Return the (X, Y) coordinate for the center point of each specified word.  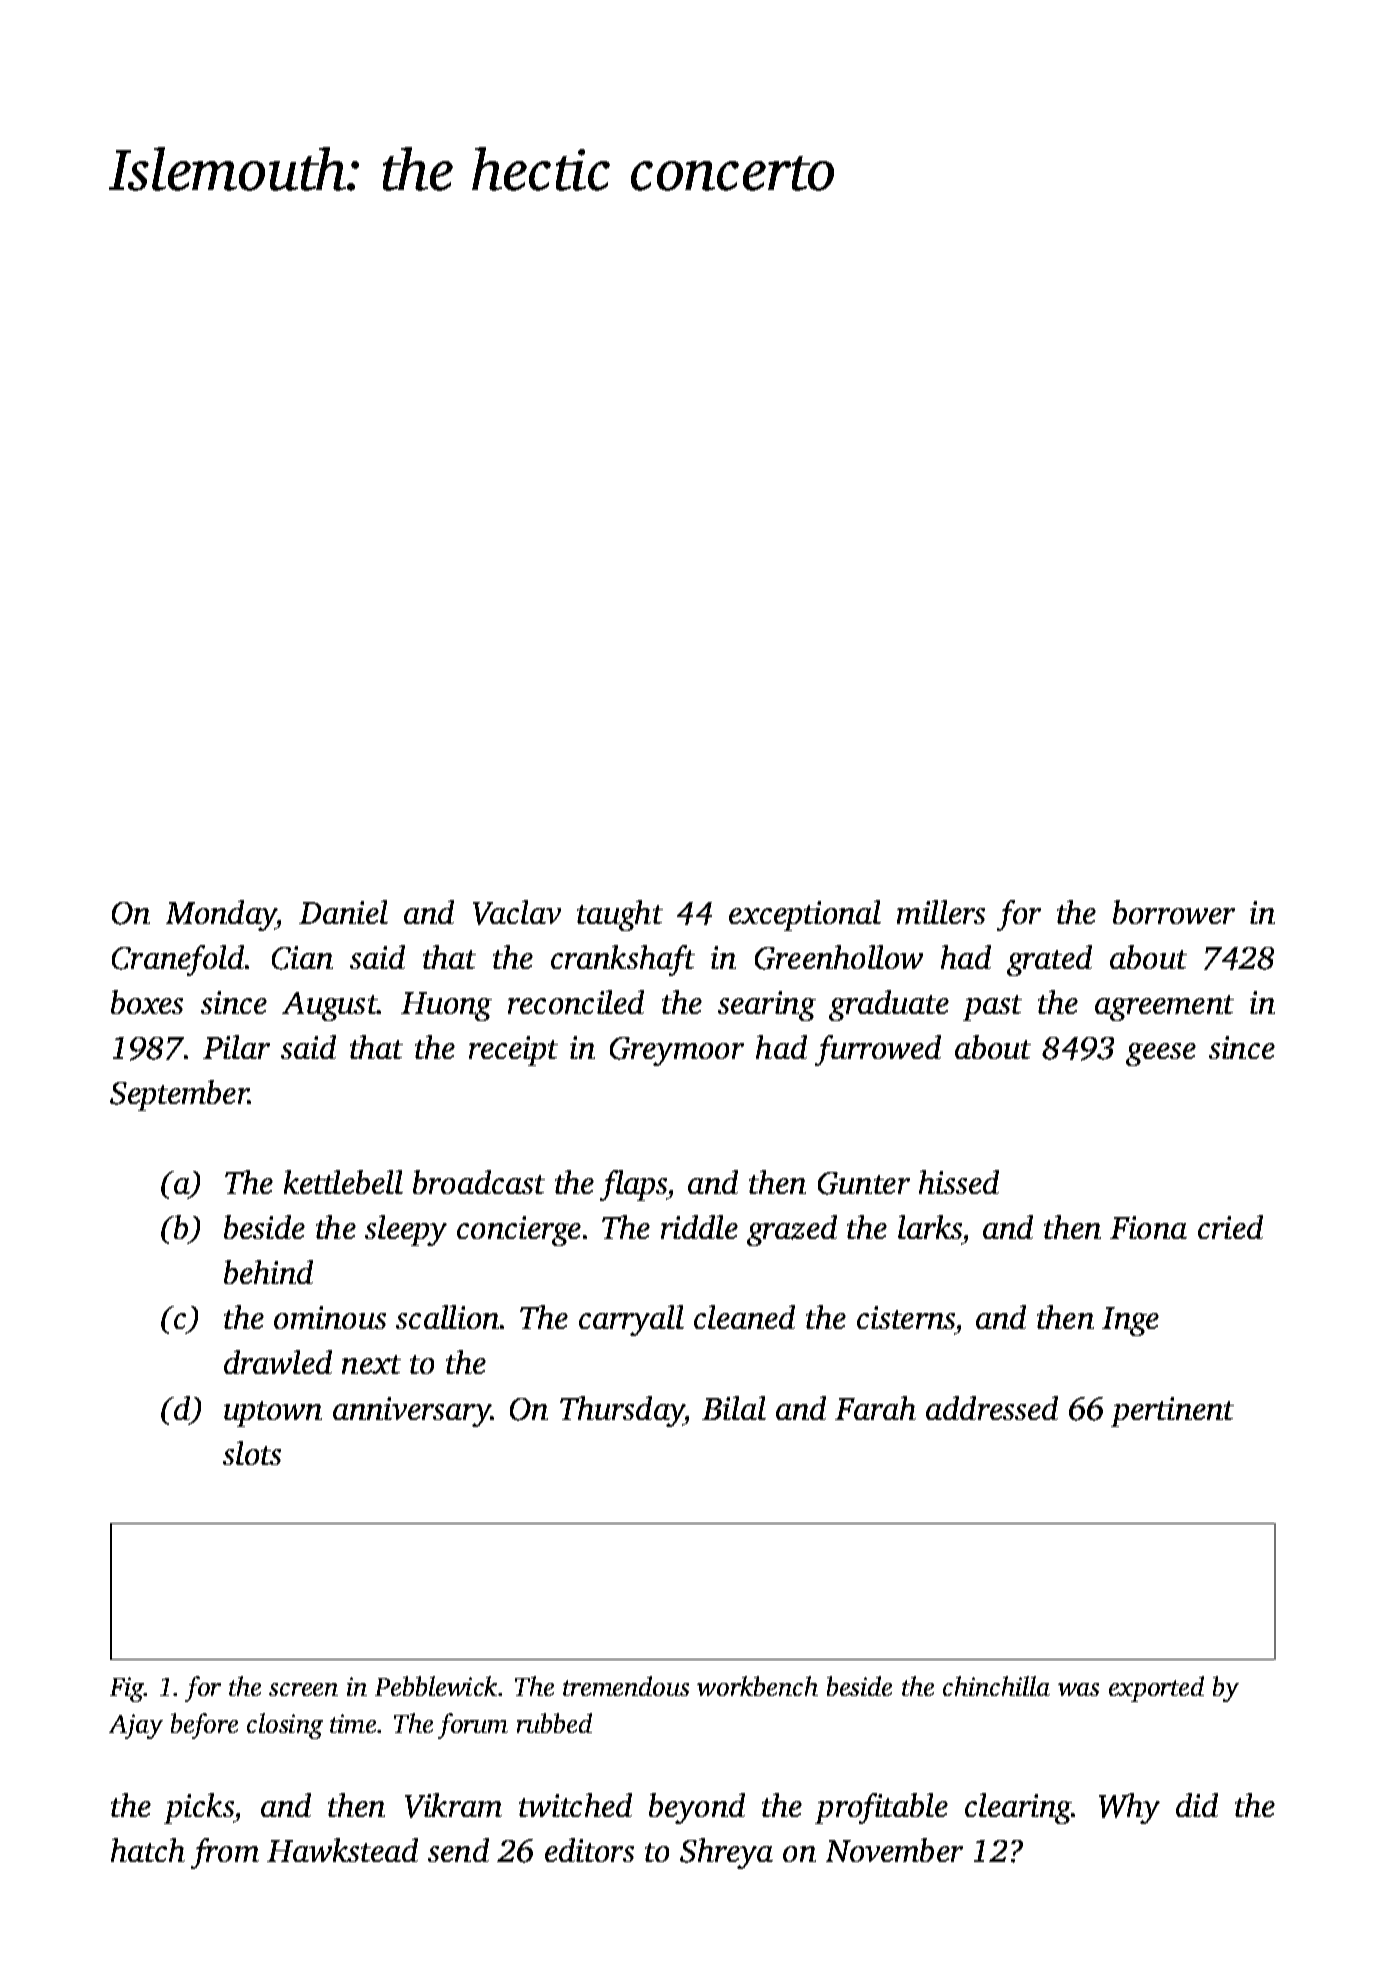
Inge (1130, 1321)
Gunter (864, 1183)
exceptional (805, 915)
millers (941, 912)
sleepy (406, 1230)
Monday (221, 915)
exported (1156, 1689)
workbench (757, 1686)
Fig (127, 1689)
